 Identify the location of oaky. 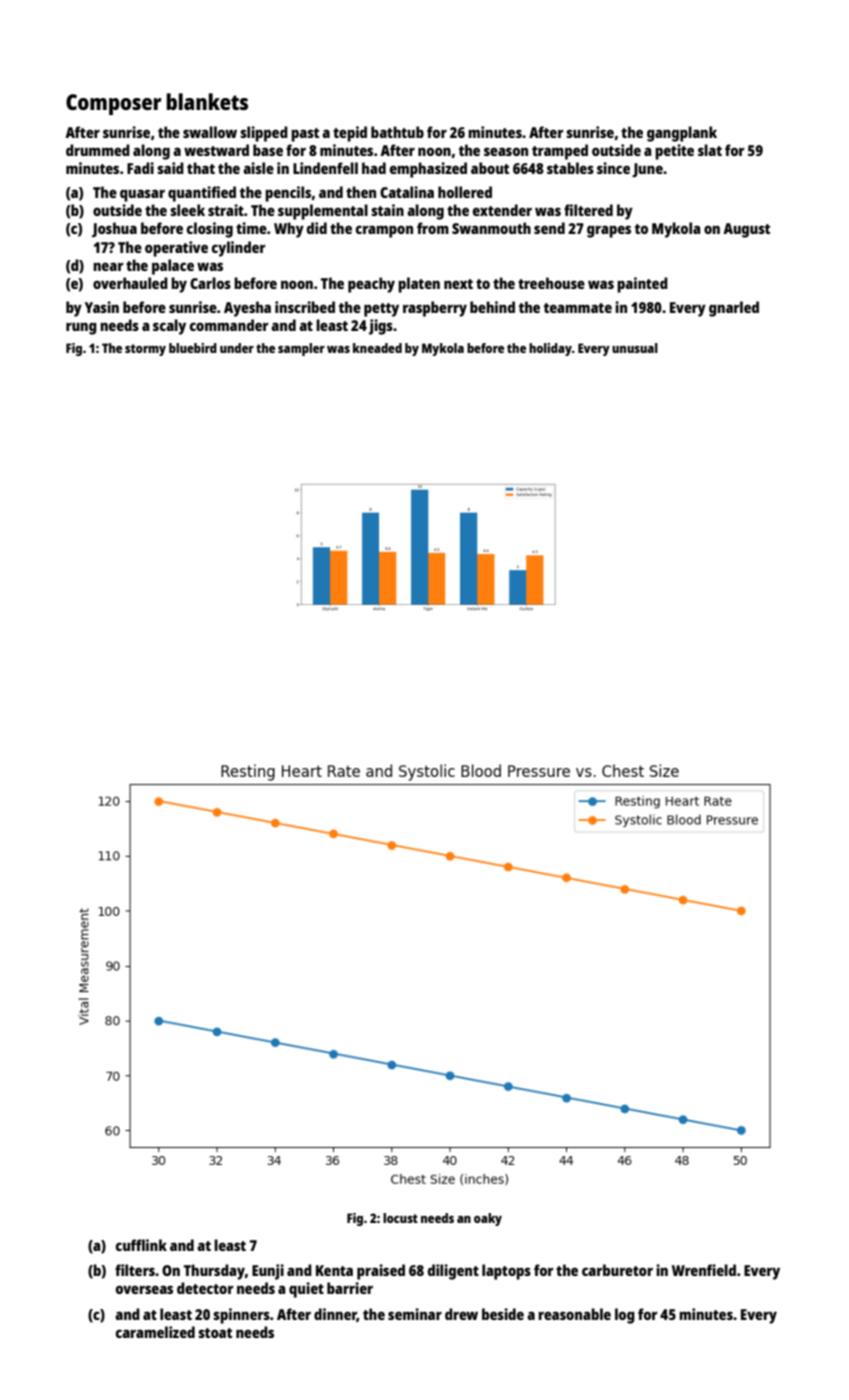
(488, 1219).
